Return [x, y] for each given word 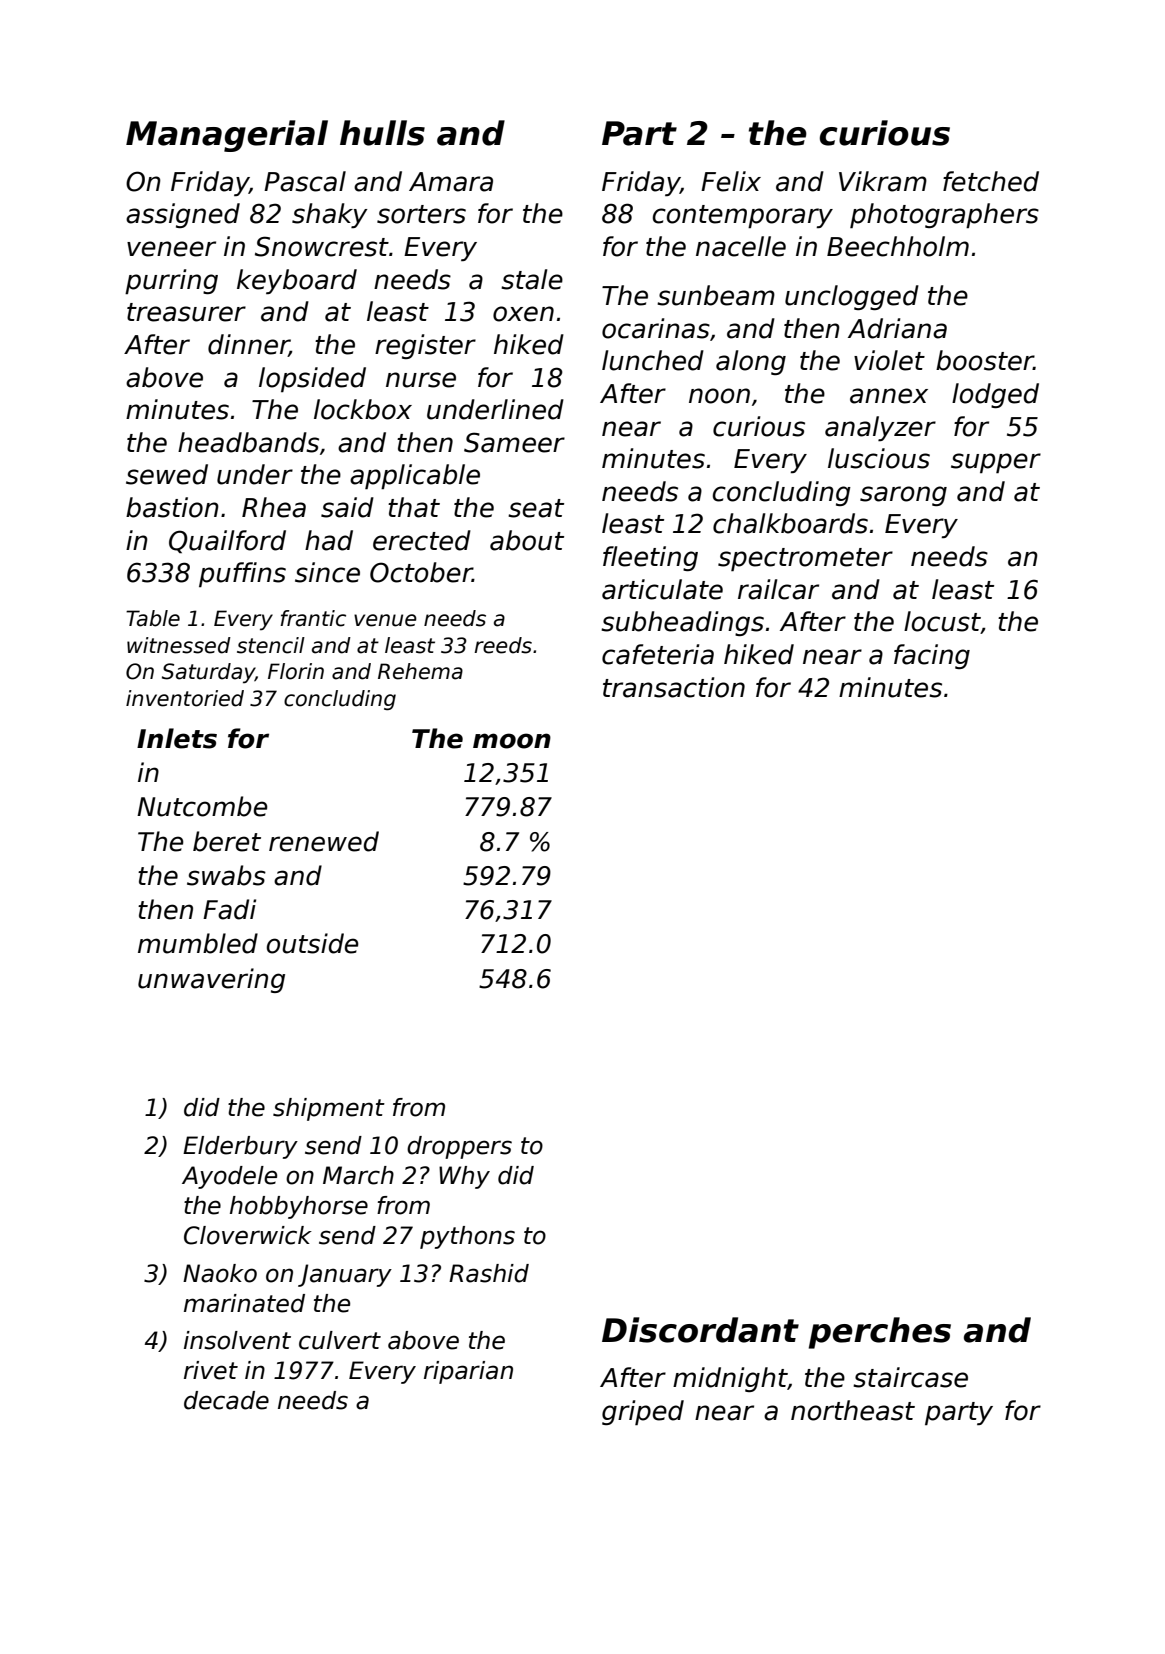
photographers [944, 215]
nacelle [741, 246]
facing [932, 656]
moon [512, 741]
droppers [459, 1147]
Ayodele [229, 1177]
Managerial [227, 136]
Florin [296, 671]
